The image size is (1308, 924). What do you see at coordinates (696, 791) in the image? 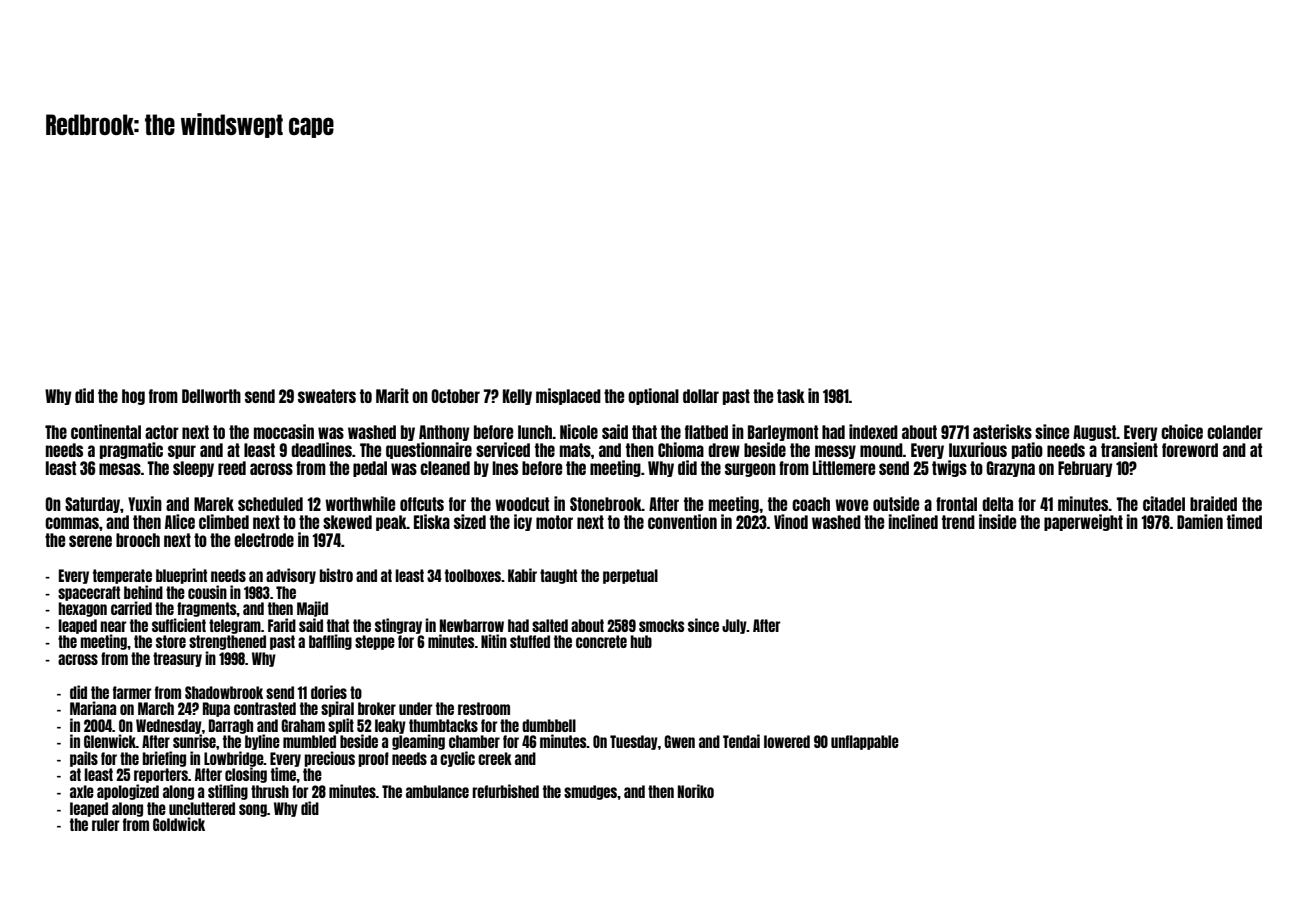
I see `Noriko` at bounding box center [696, 791].
